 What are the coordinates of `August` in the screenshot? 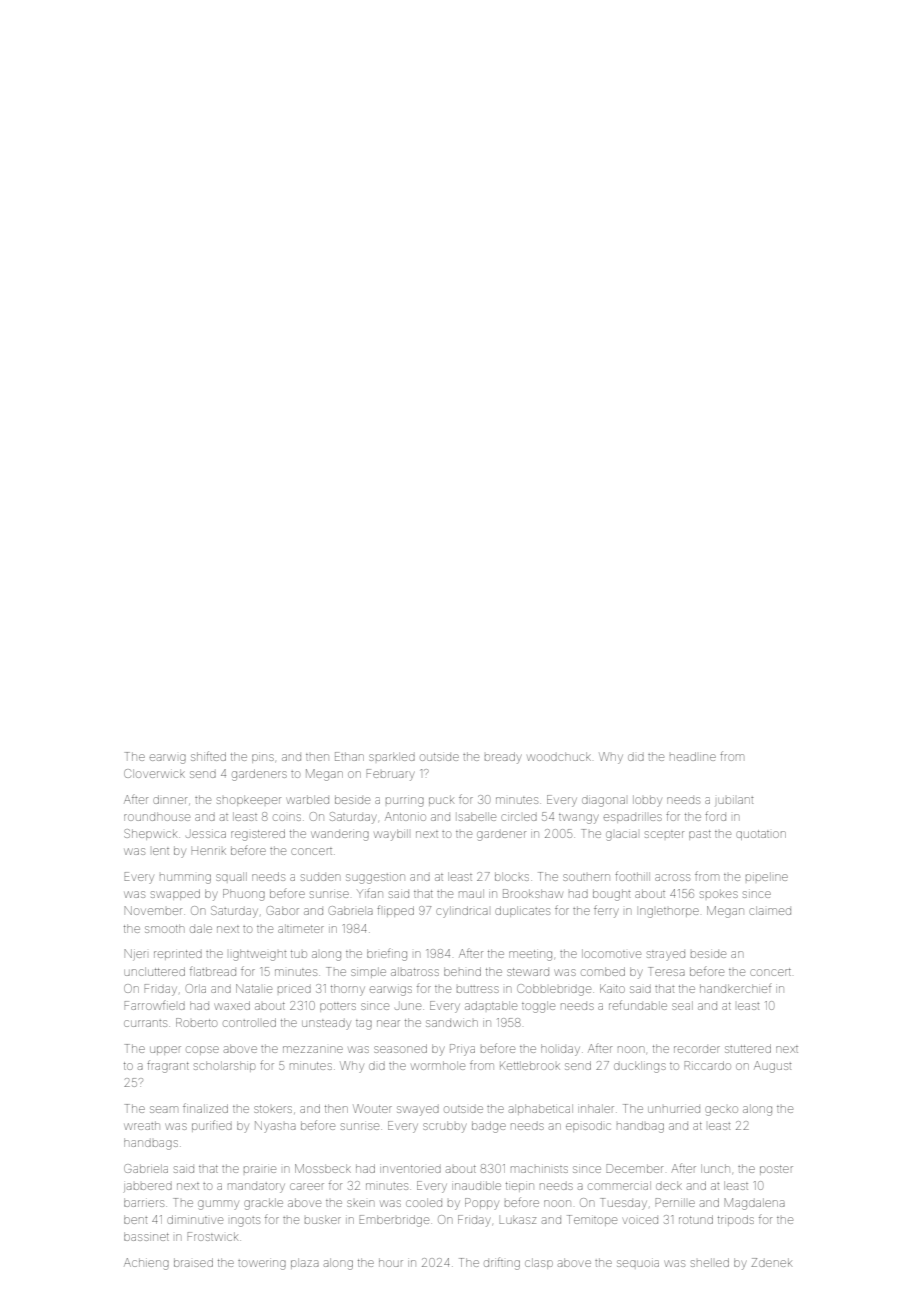 It's located at (772, 1067).
